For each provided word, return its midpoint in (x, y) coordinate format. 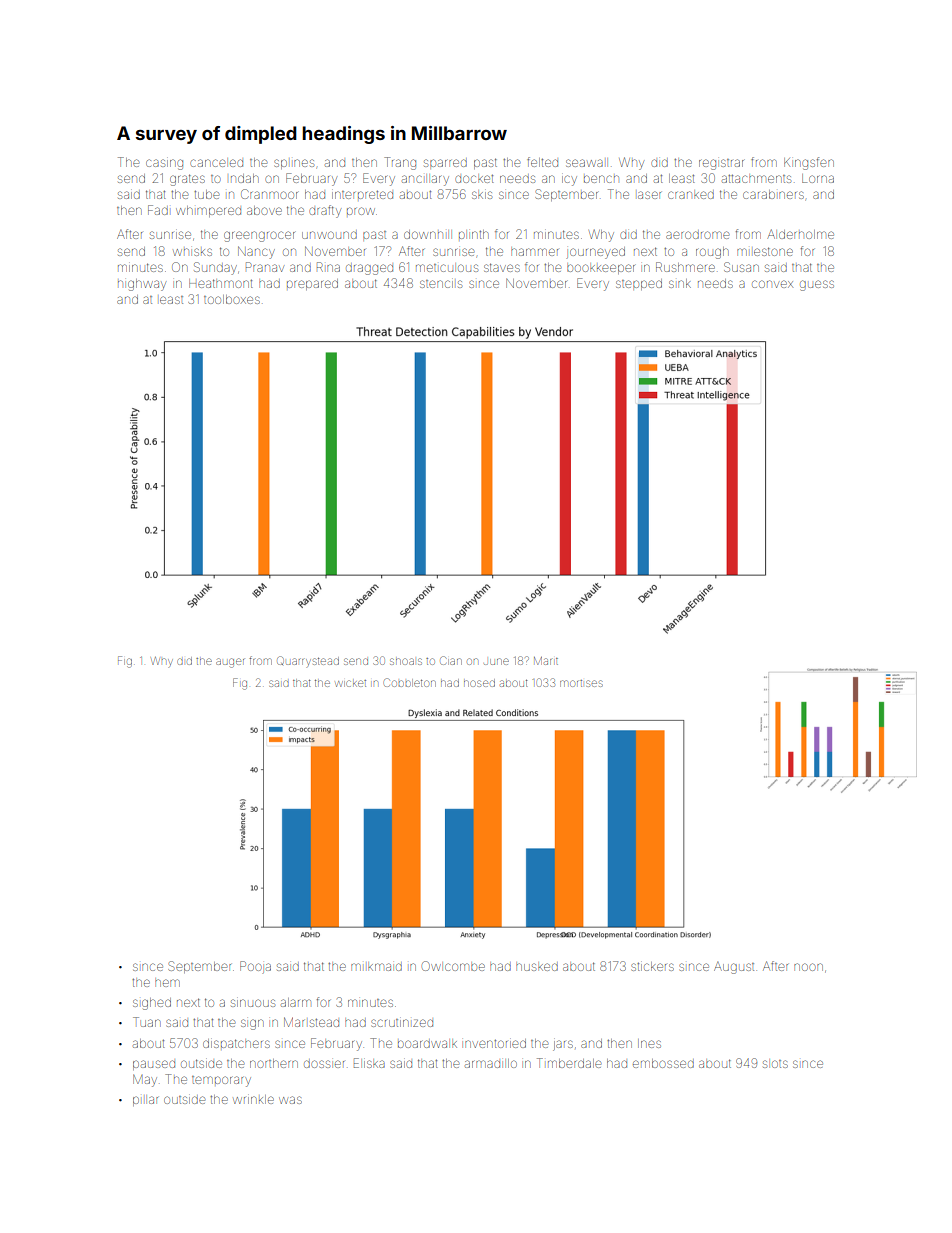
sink (680, 283)
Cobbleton (410, 682)
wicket (350, 683)
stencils (441, 284)
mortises (581, 683)
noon (808, 967)
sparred (445, 163)
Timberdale (569, 1063)
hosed (479, 683)
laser (649, 195)
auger (230, 663)
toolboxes (232, 299)
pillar (145, 1101)
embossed (663, 1063)
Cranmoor (269, 194)
